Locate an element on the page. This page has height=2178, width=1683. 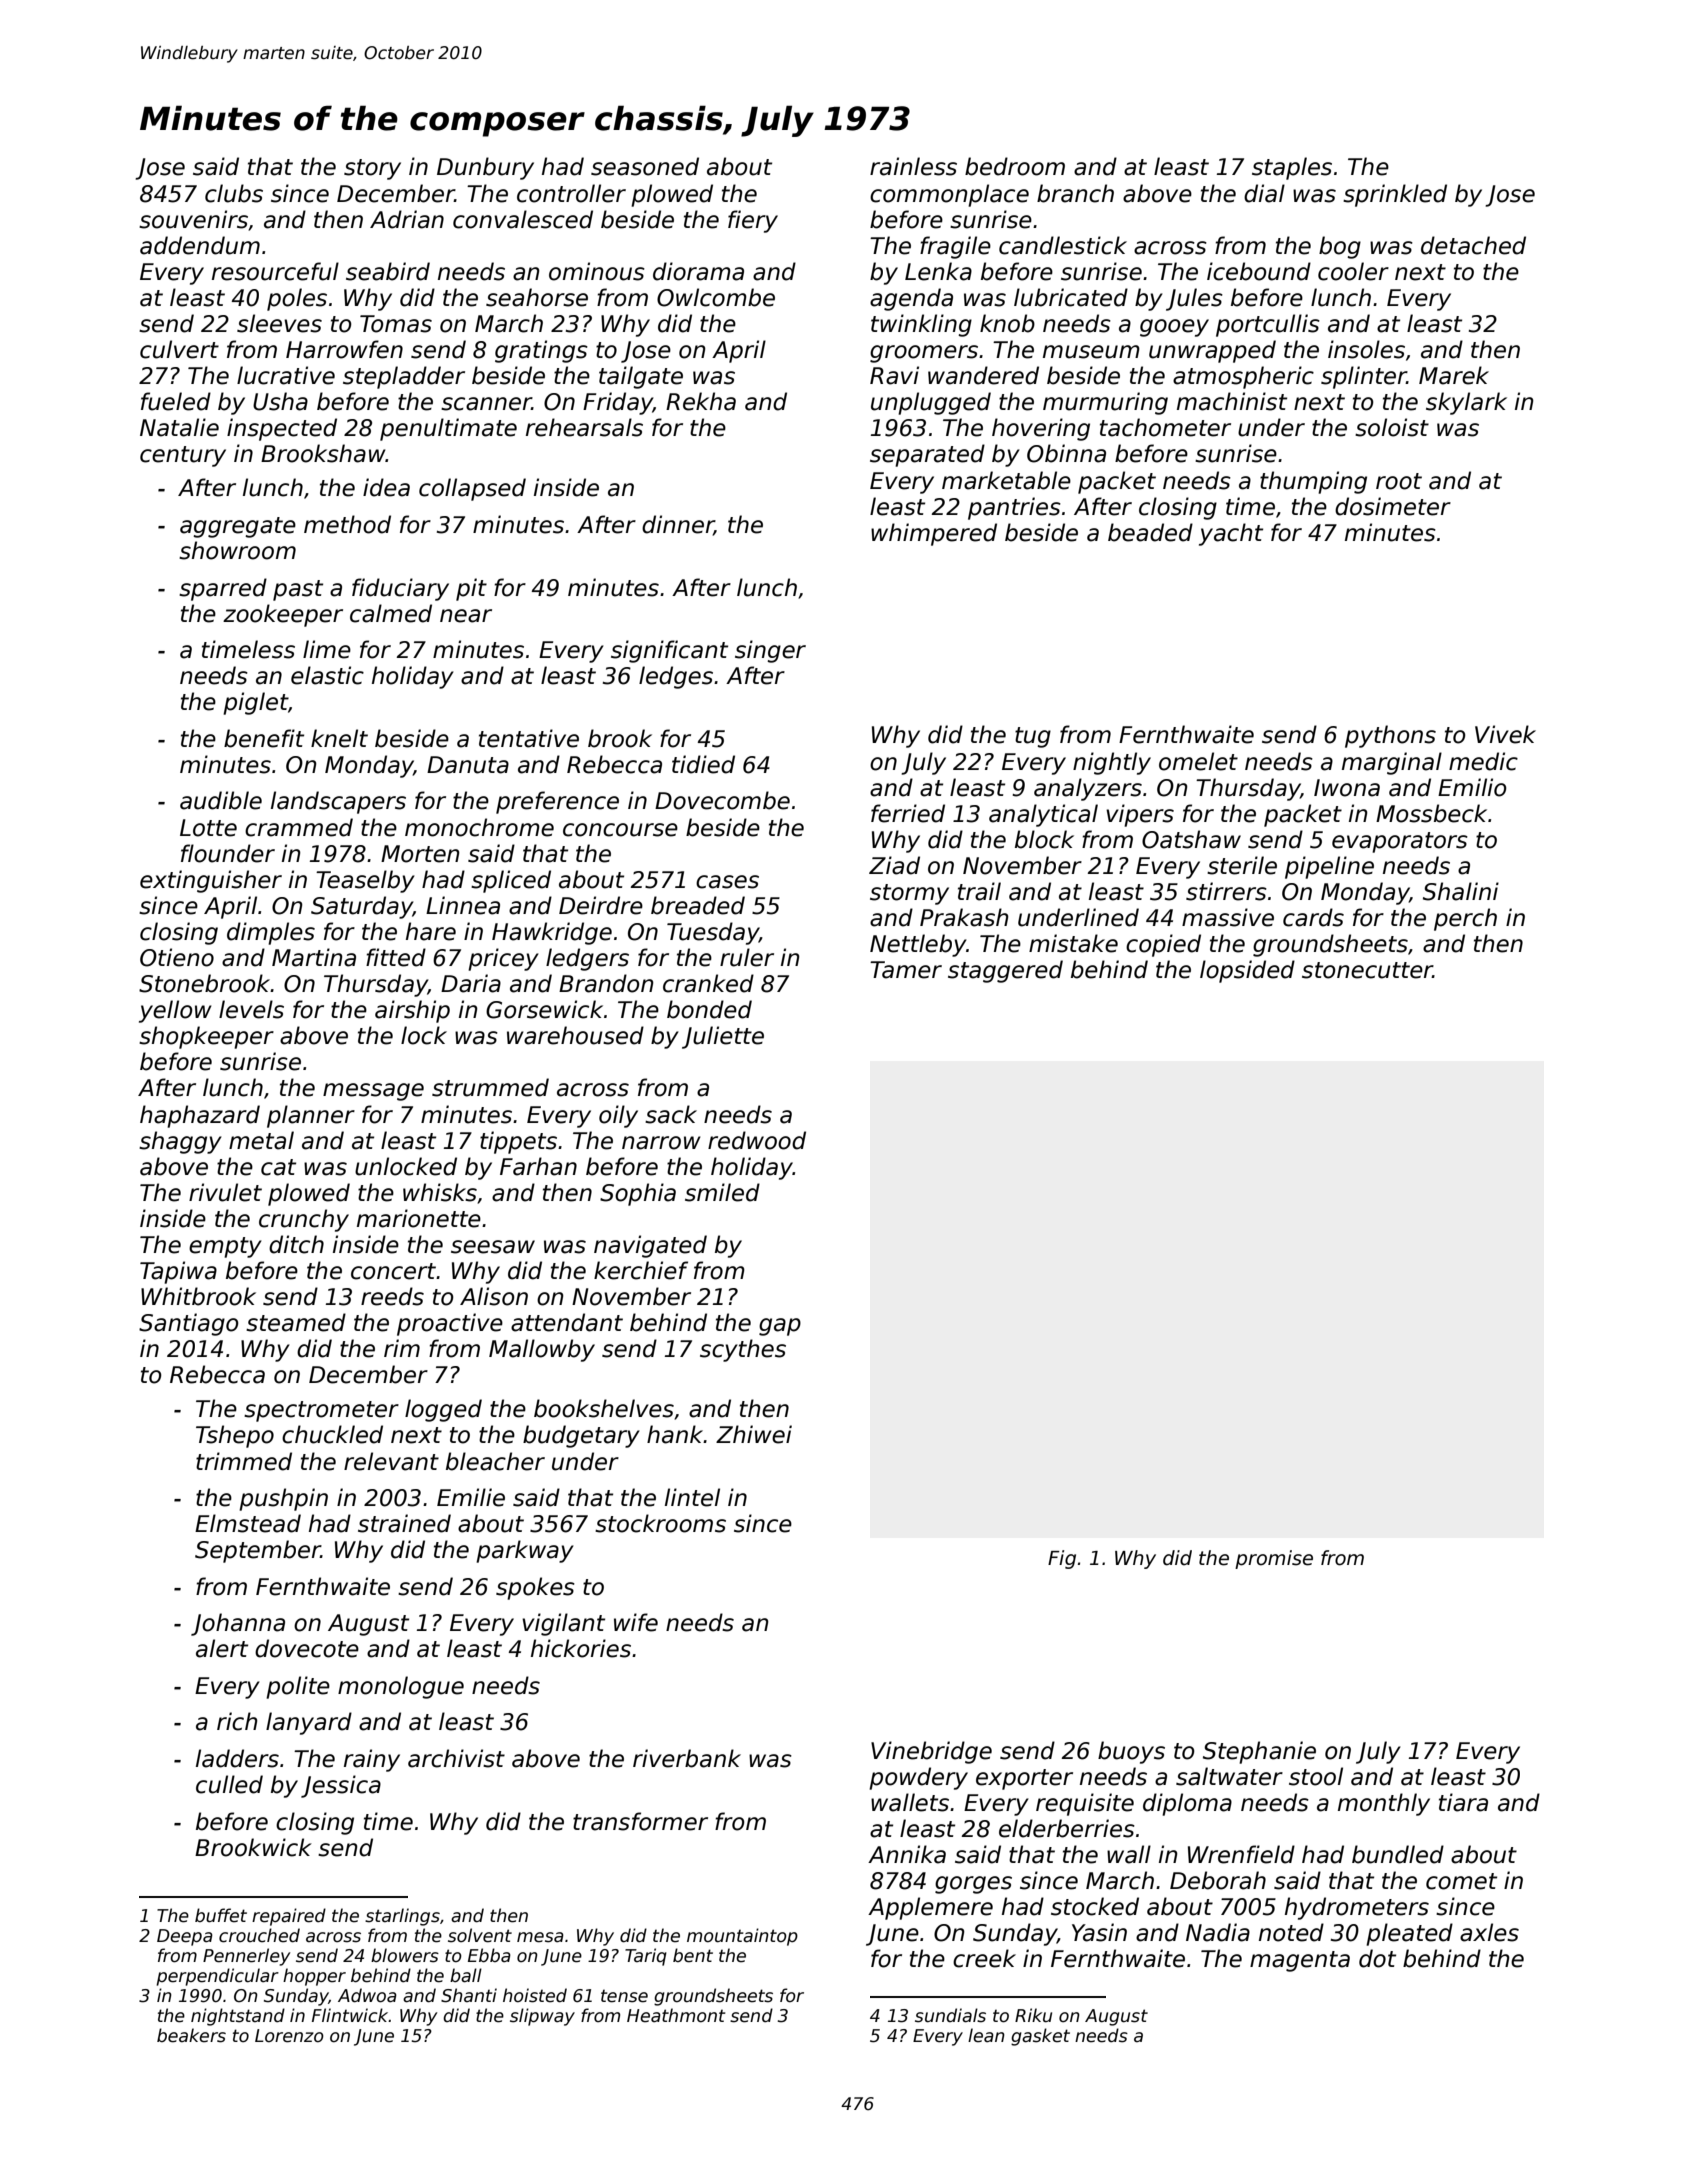
clubs is located at coordinates (234, 193).
